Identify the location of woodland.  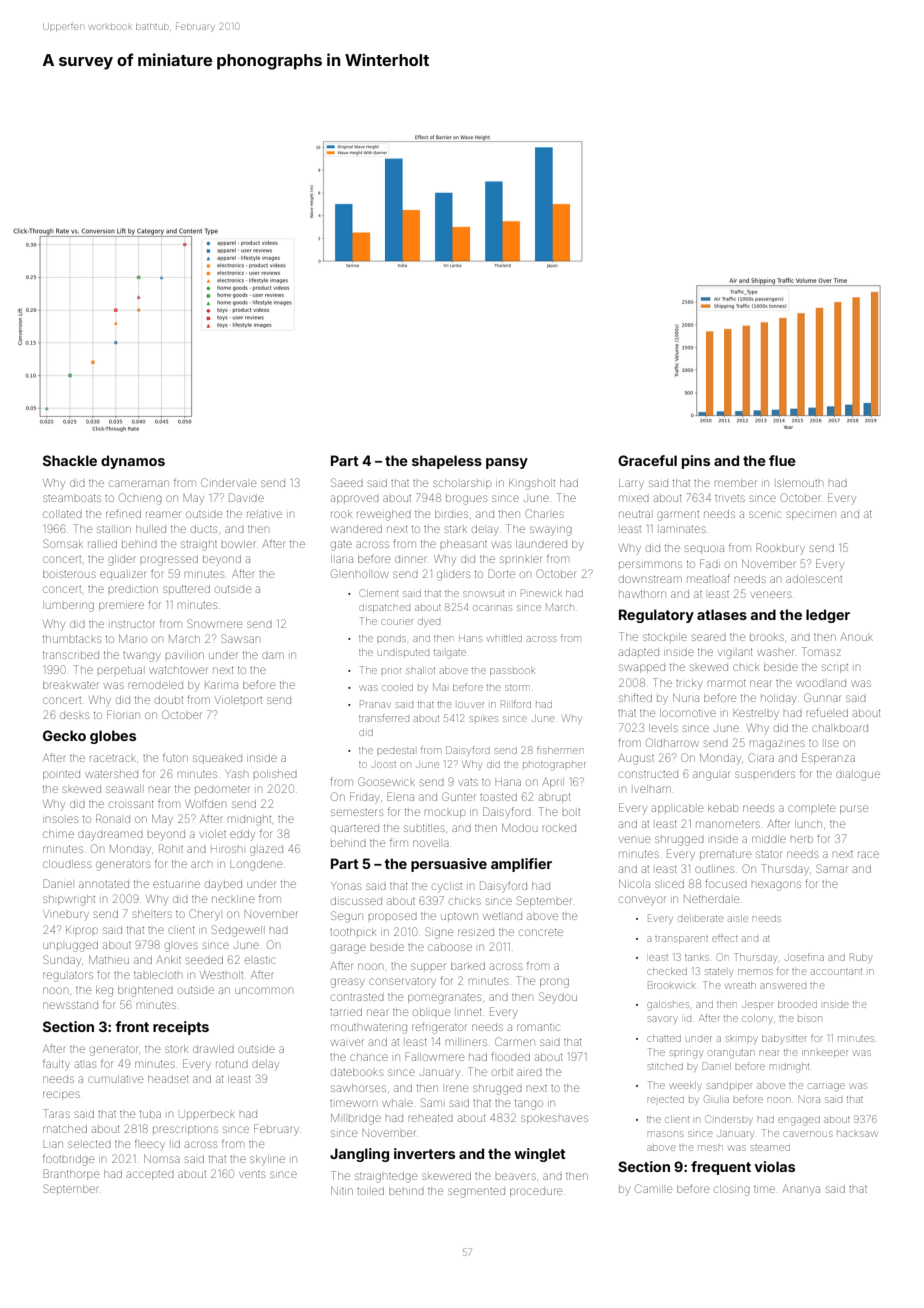
(821, 683).
